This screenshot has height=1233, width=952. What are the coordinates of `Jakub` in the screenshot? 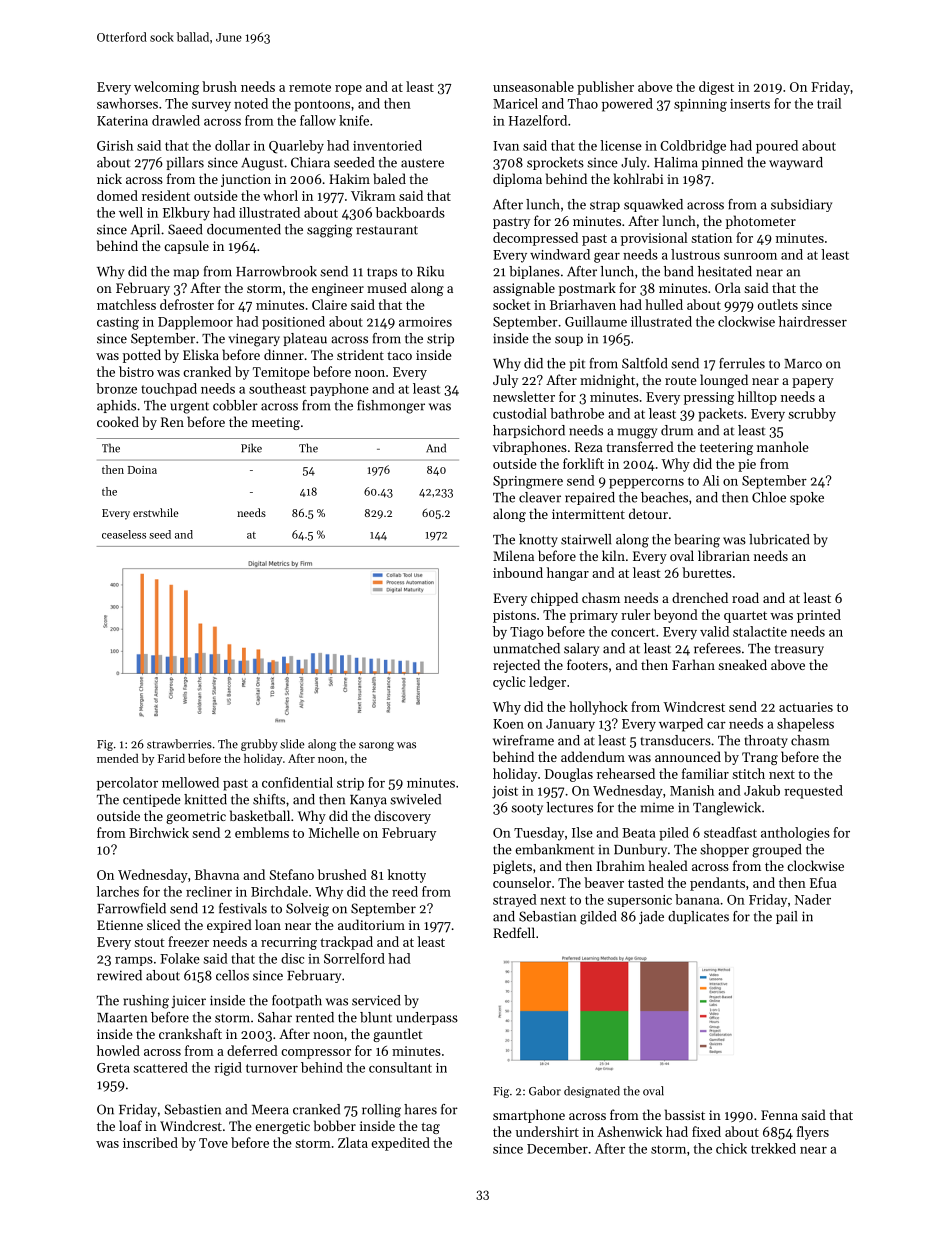 It's located at (762, 790).
